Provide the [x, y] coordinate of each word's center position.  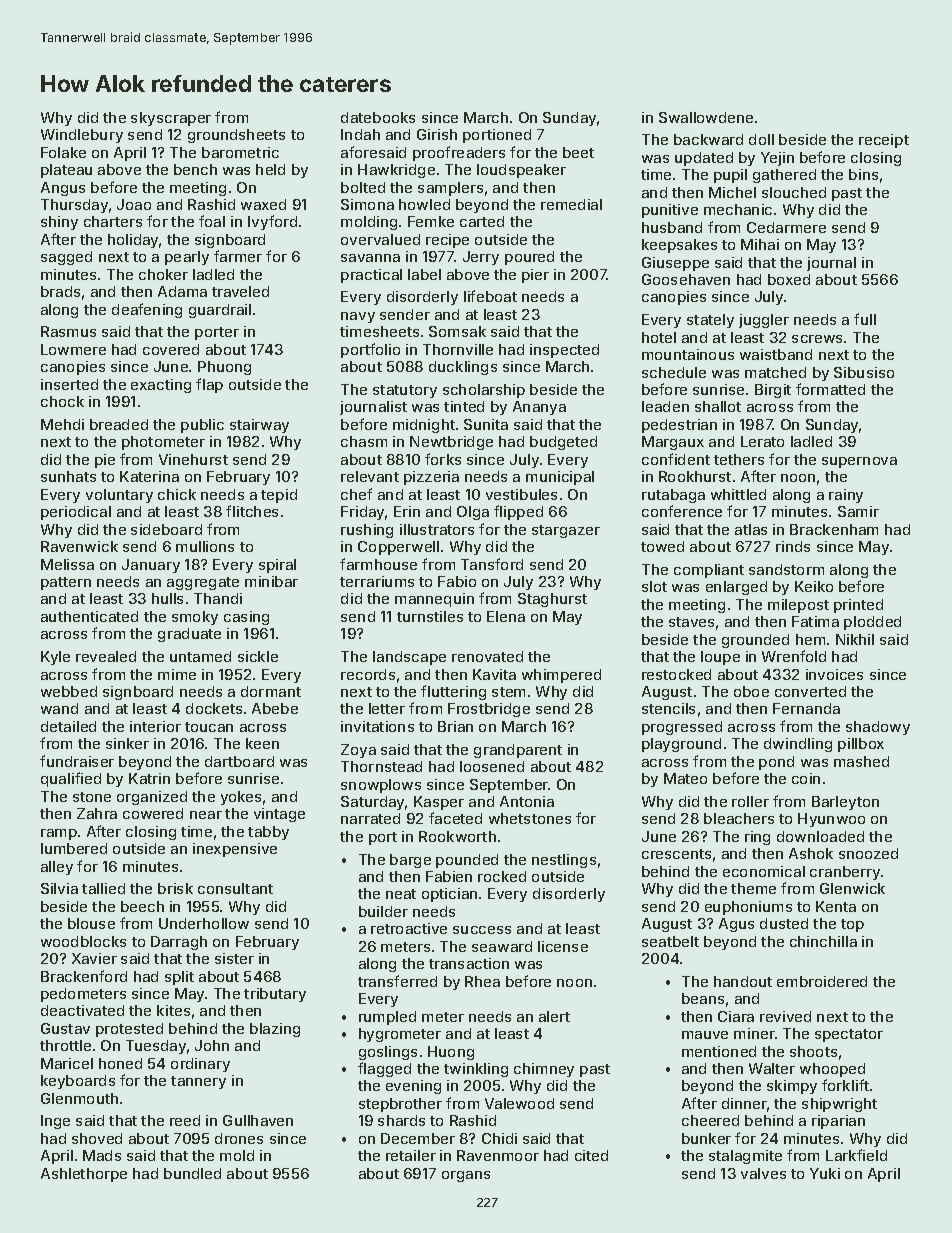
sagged [66, 258]
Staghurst [552, 600]
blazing [275, 1030]
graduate [189, 635]
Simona [367, 204]
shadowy [878, 728]
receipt [884, 141]
